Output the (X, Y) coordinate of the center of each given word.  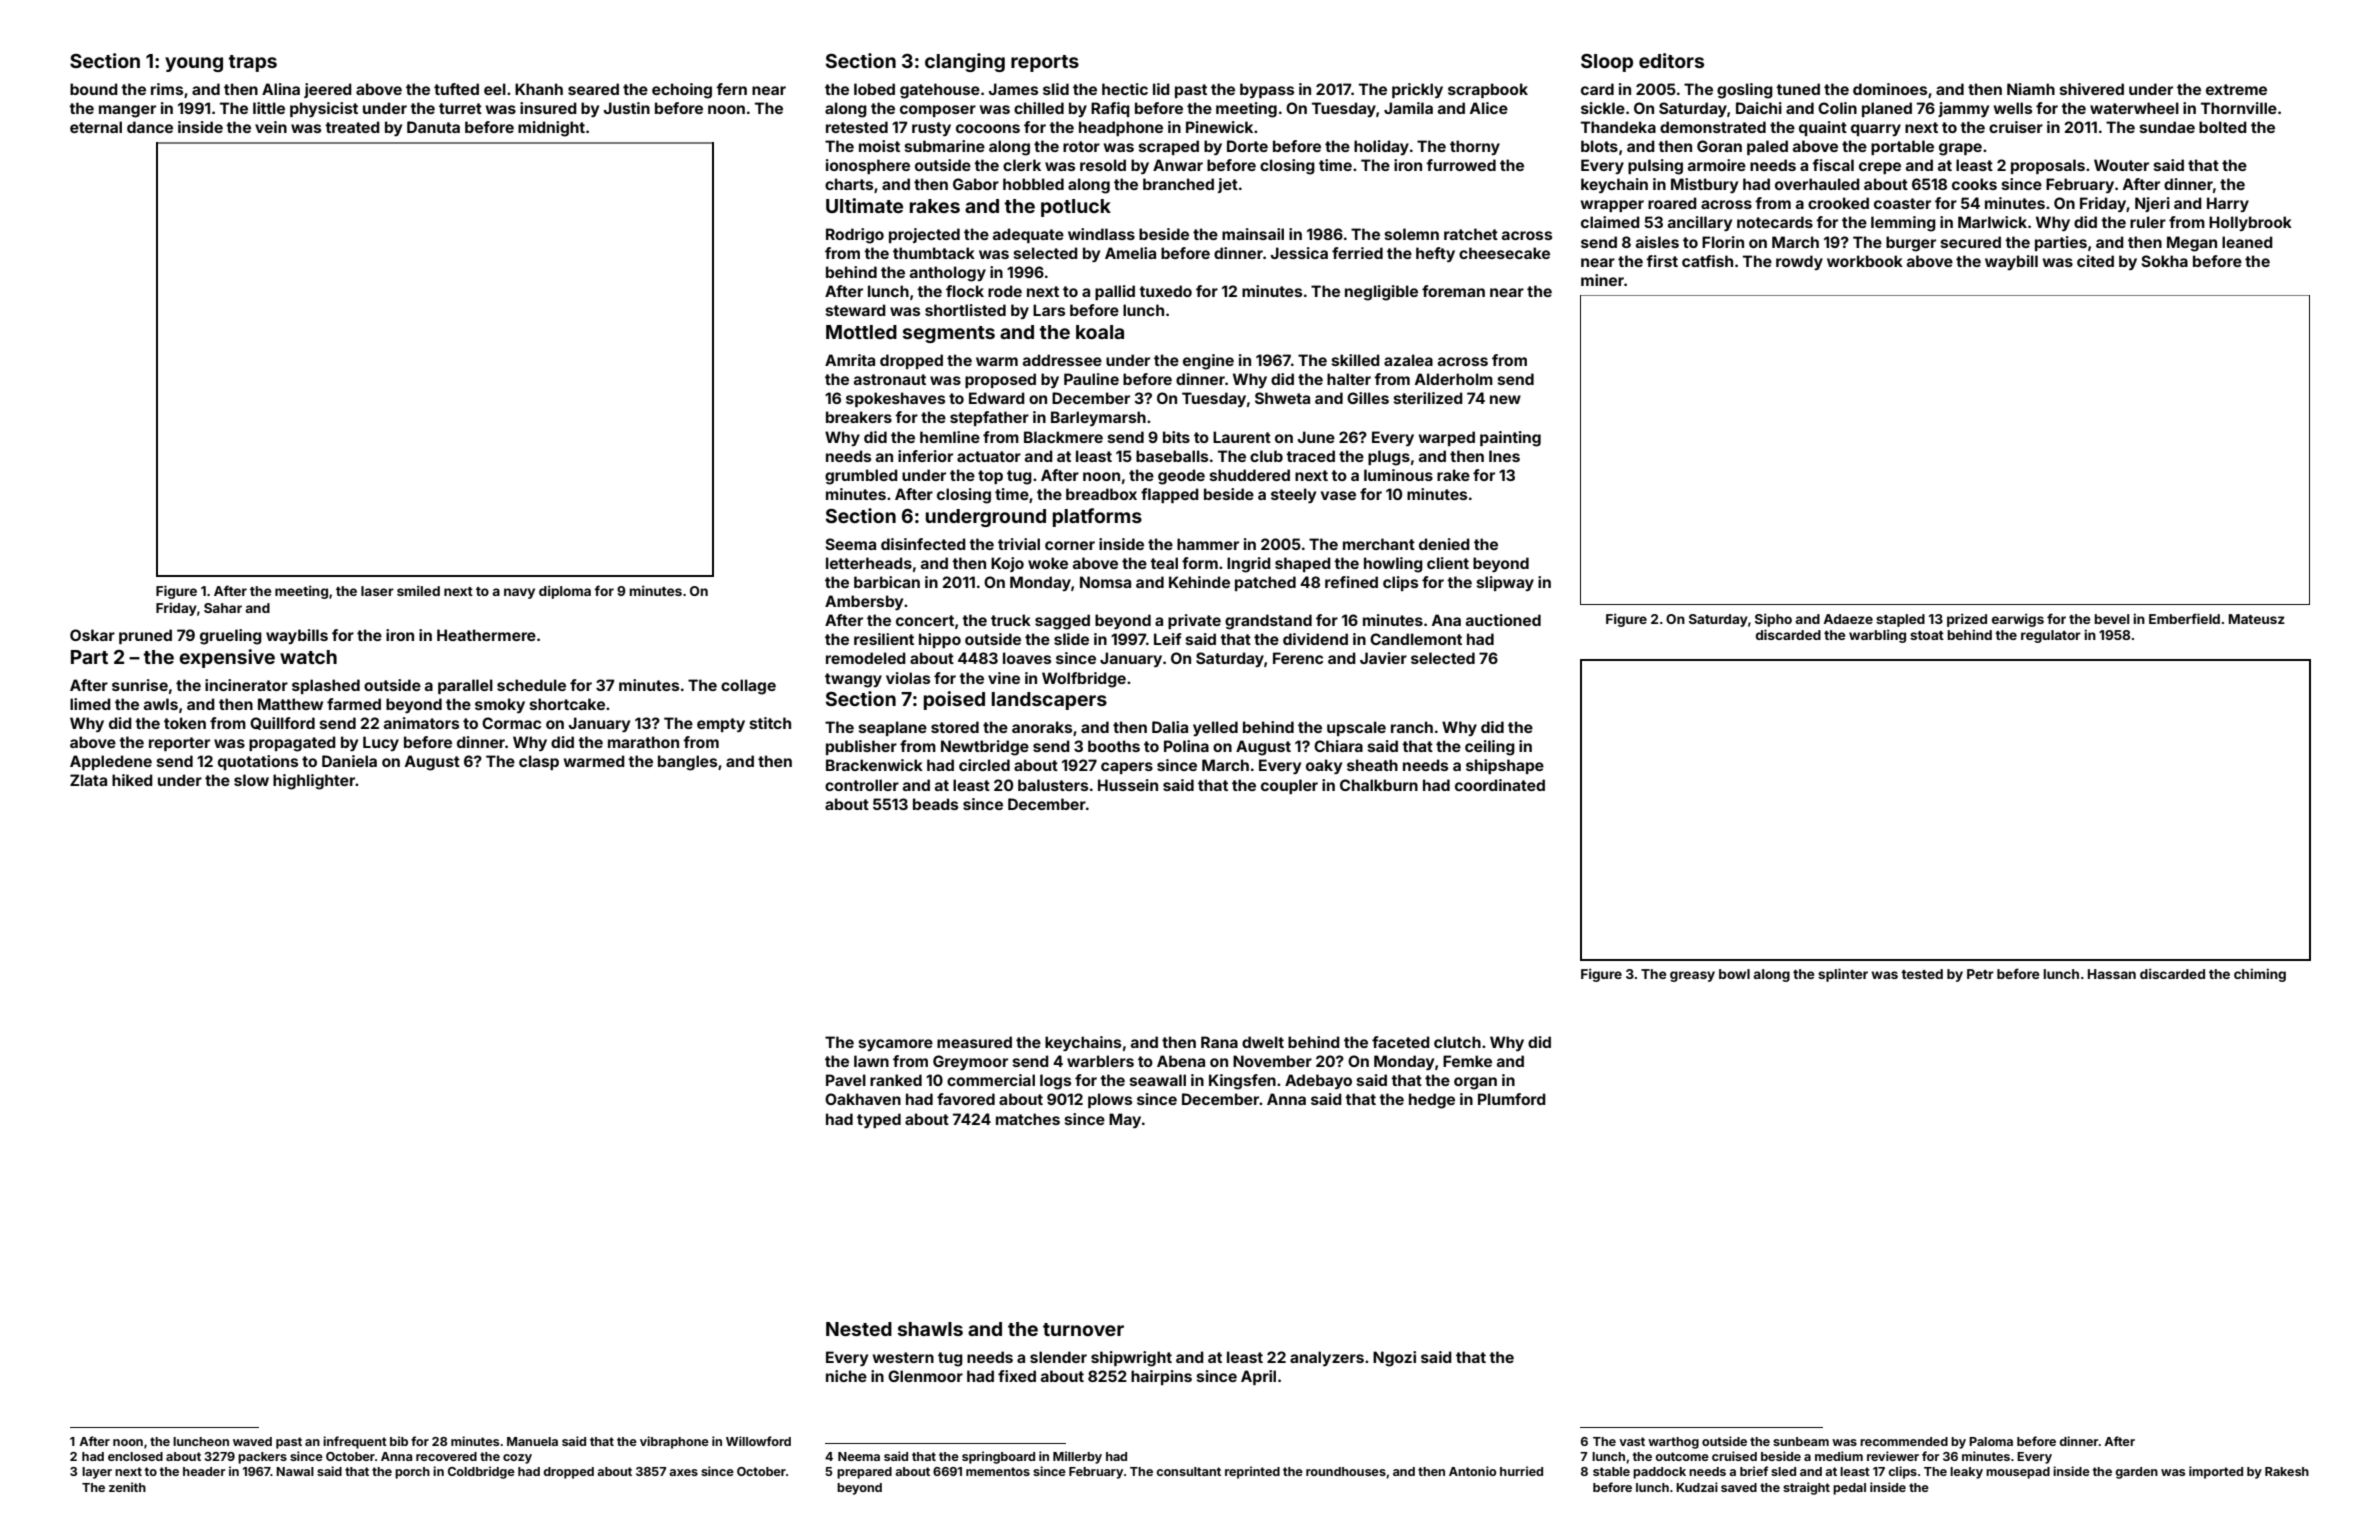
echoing (682, 91)
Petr (1980, 974)
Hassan (2112, 974)
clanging (965, 62)
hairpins (1161, 1377)
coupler (1289, 786)
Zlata (88, 780)
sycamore (896, 1045)
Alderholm (1454, 379)
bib (399, 1441)
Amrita (850, 360)
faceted (1401, 1042)
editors (1671, 60)
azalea (1408, 360)
